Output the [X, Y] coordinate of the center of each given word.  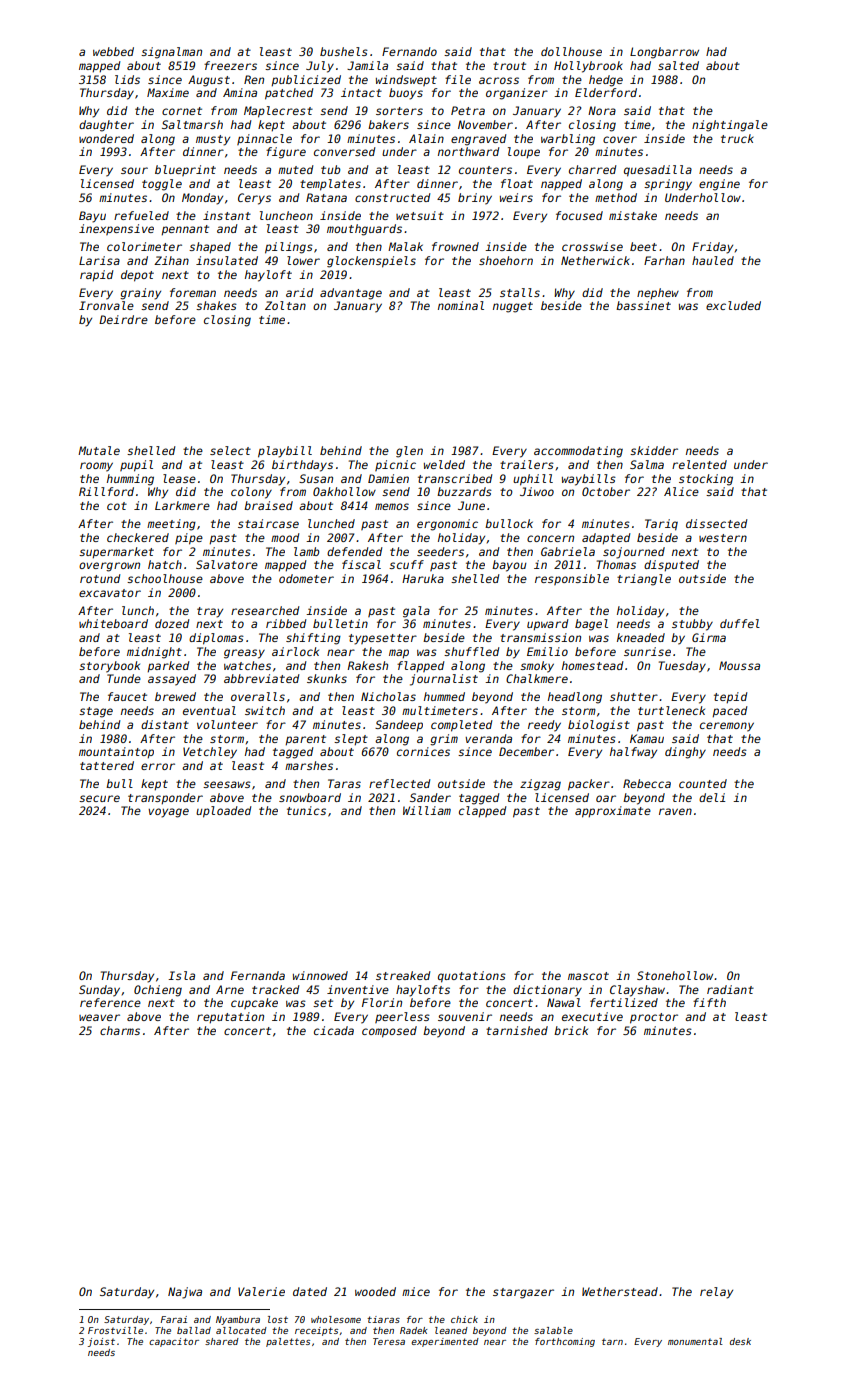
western [723, 538]
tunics [306, 810]
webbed [113, 51]
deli [712, 797]
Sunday [99, 991]
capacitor [174, 1342]
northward [468, 151]
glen [409, 452]
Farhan [664, 260]
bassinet [643, 305]
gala [416, 612]
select [230, 450]
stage [96, 712]
